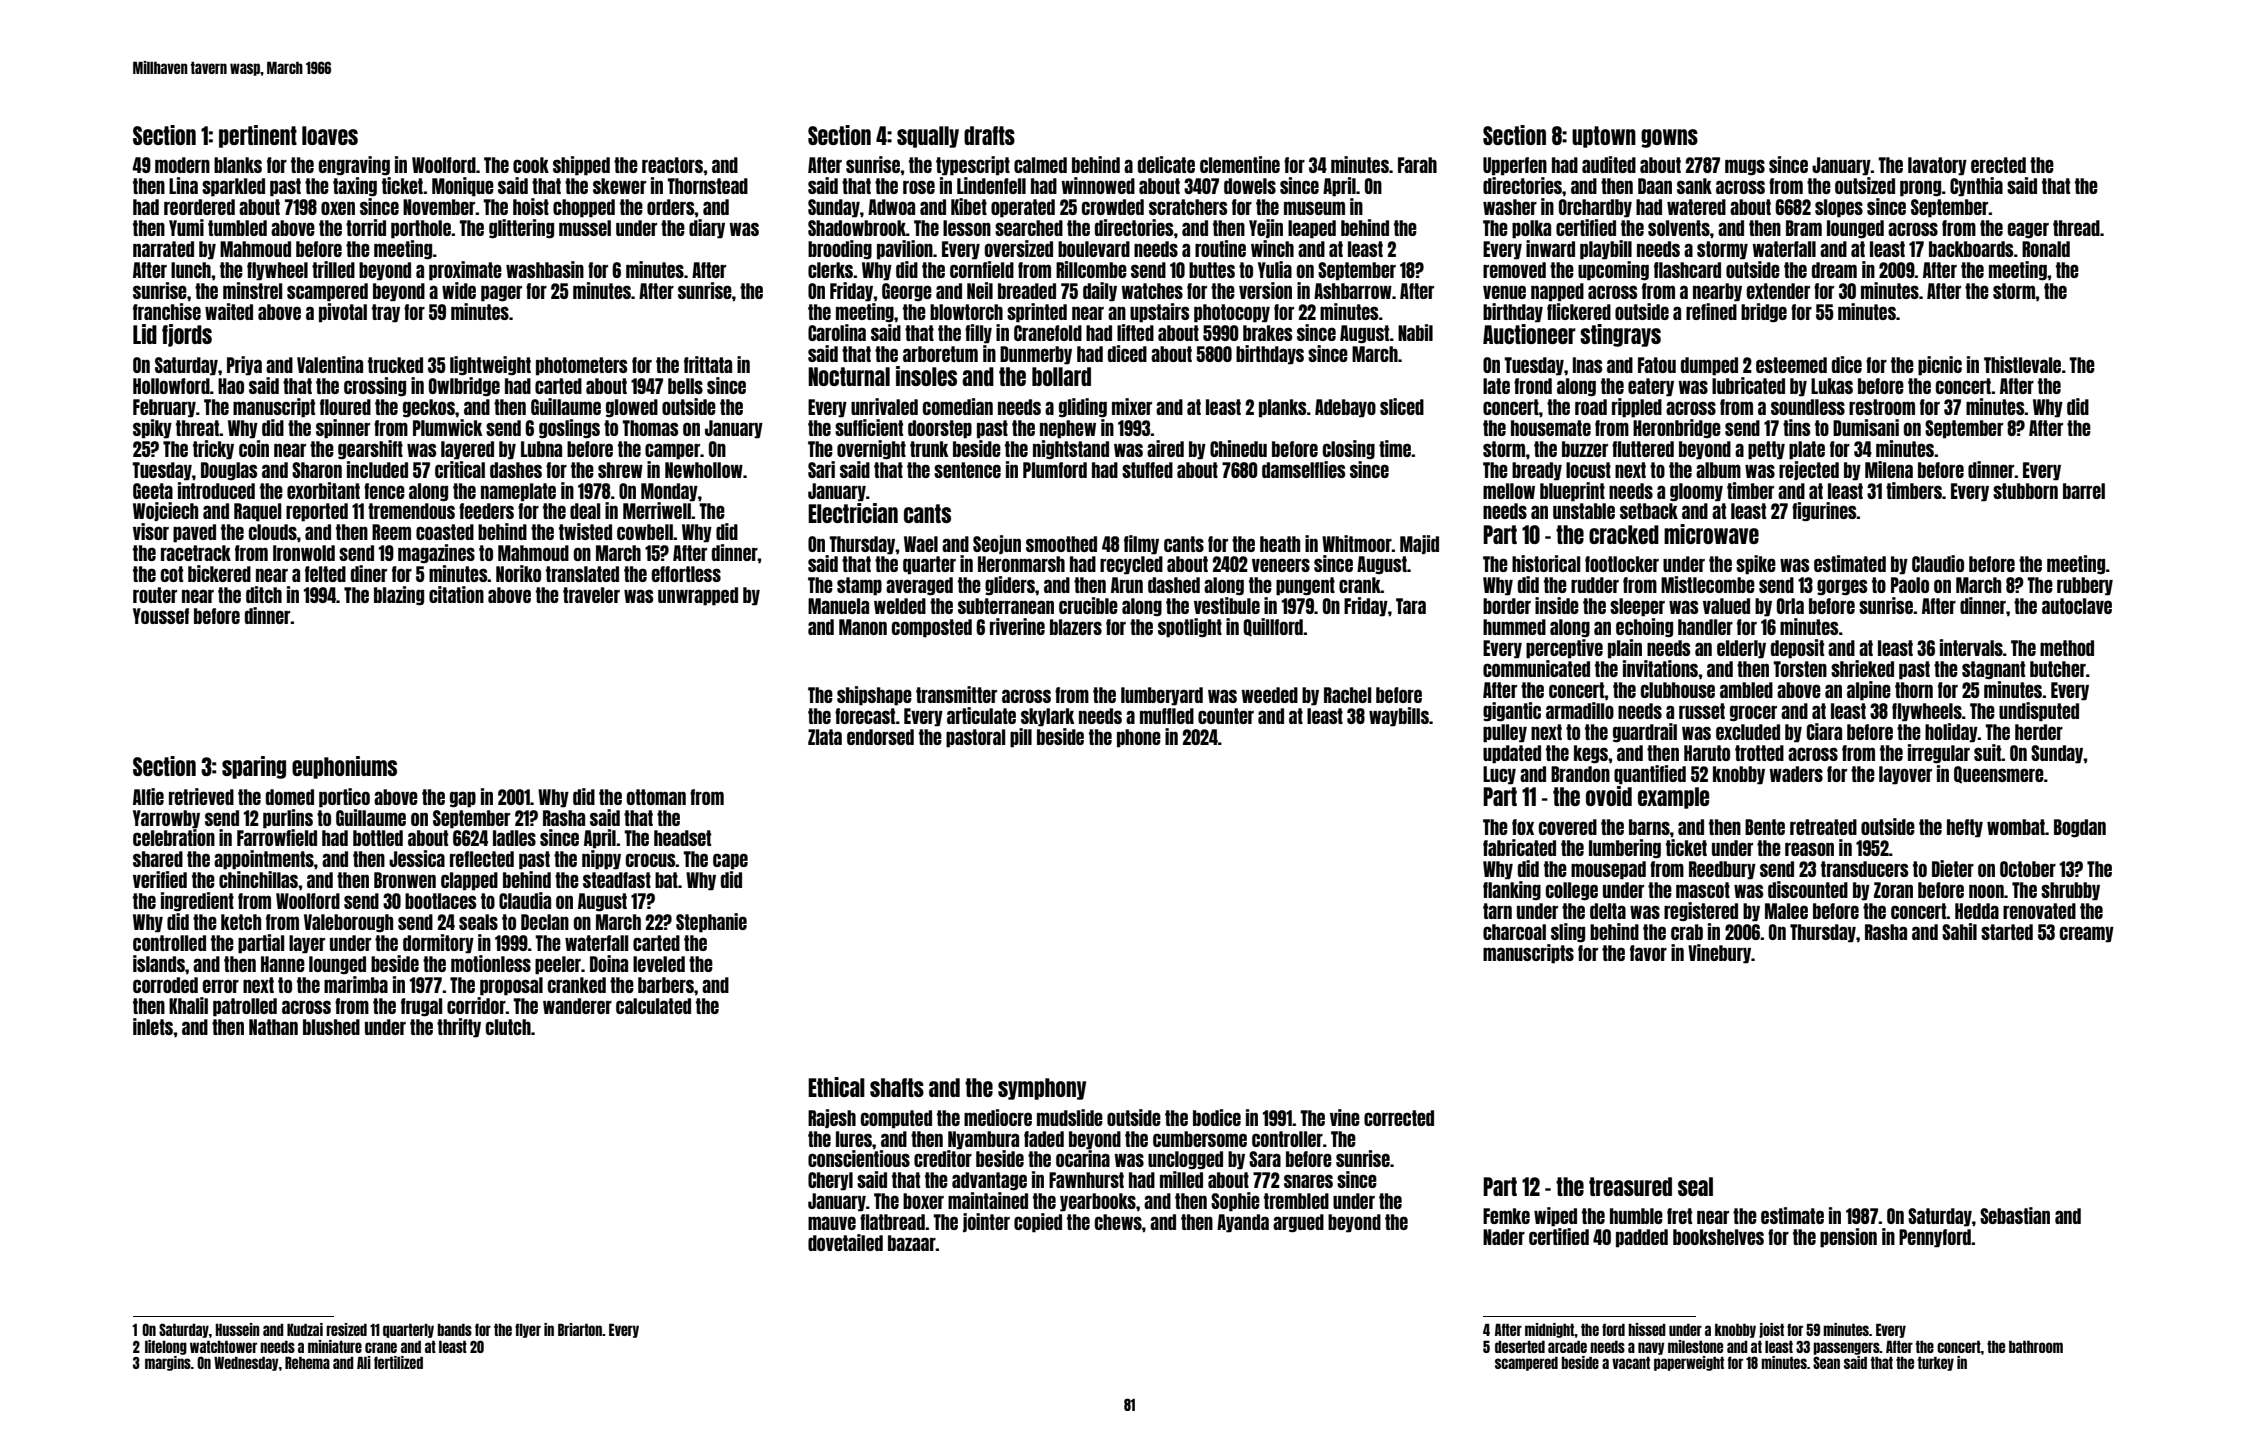 The image size is (2248, 1454). What do you see at coordinates (1661, 668) in the document?
I see `invitations` at bounding box center [1661, 668].
